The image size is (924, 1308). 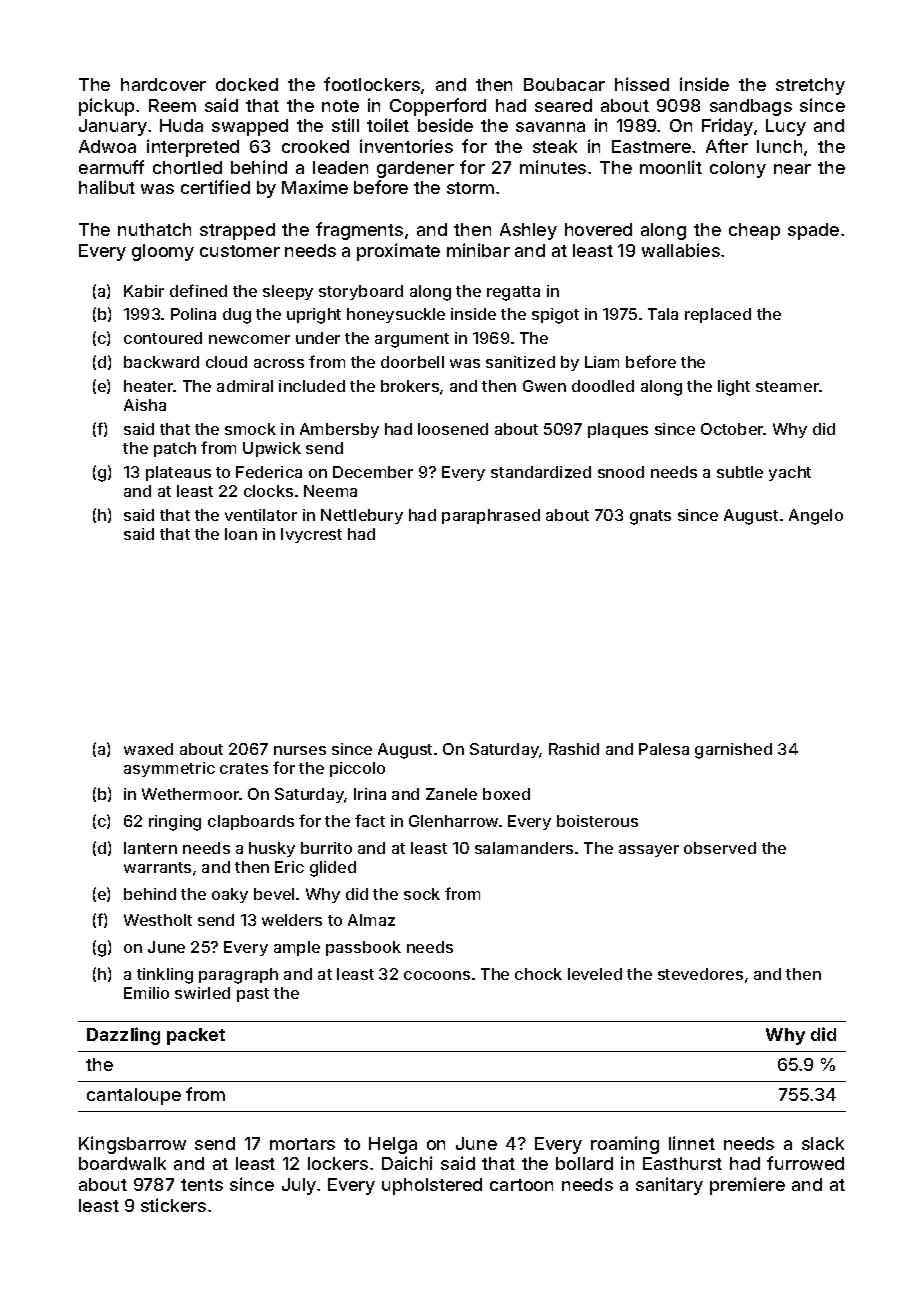 I want to click on chock, so click(x=538, y=974).
